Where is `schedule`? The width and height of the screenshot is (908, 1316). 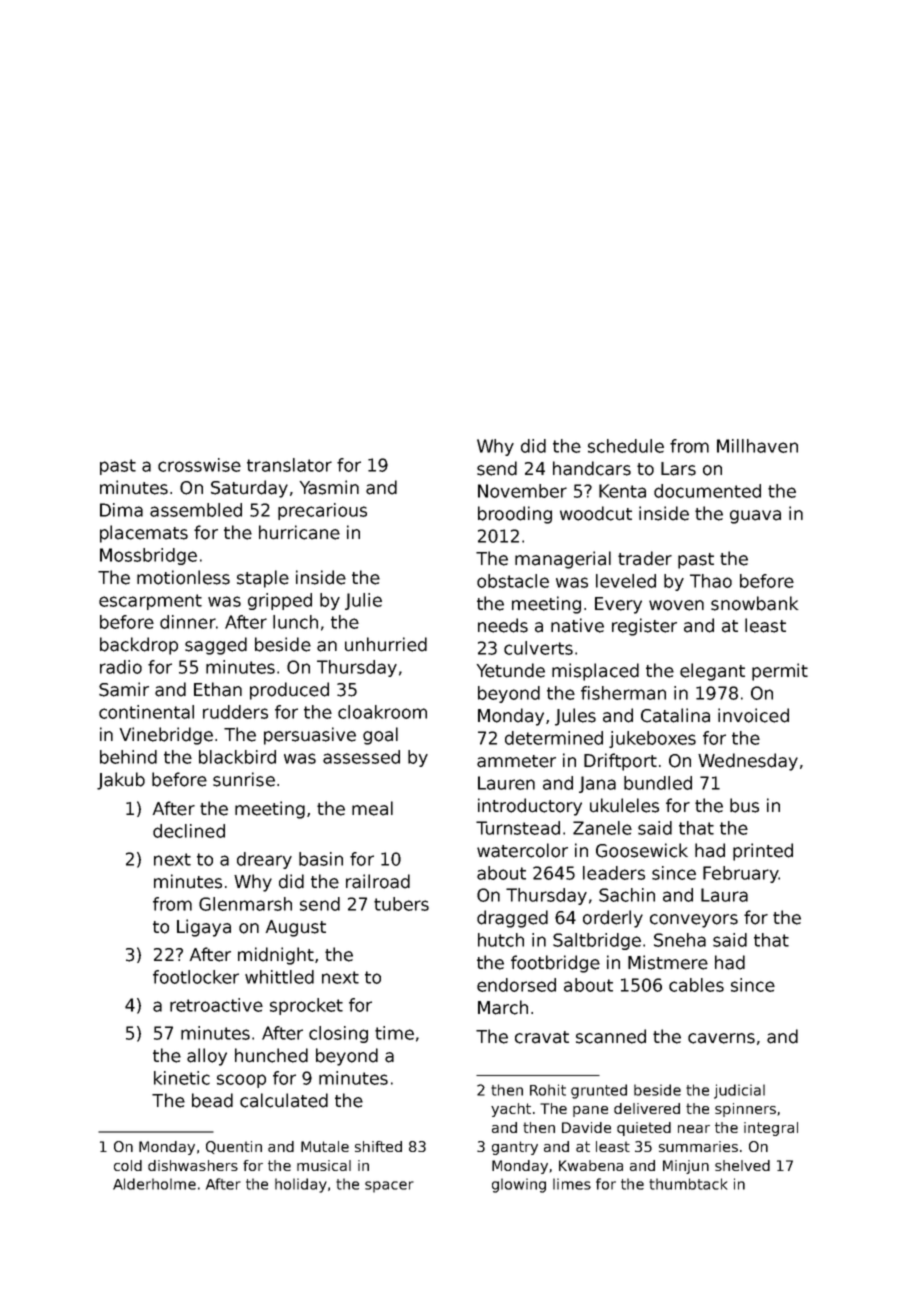 schedule is located at coordinates (626, 446).
